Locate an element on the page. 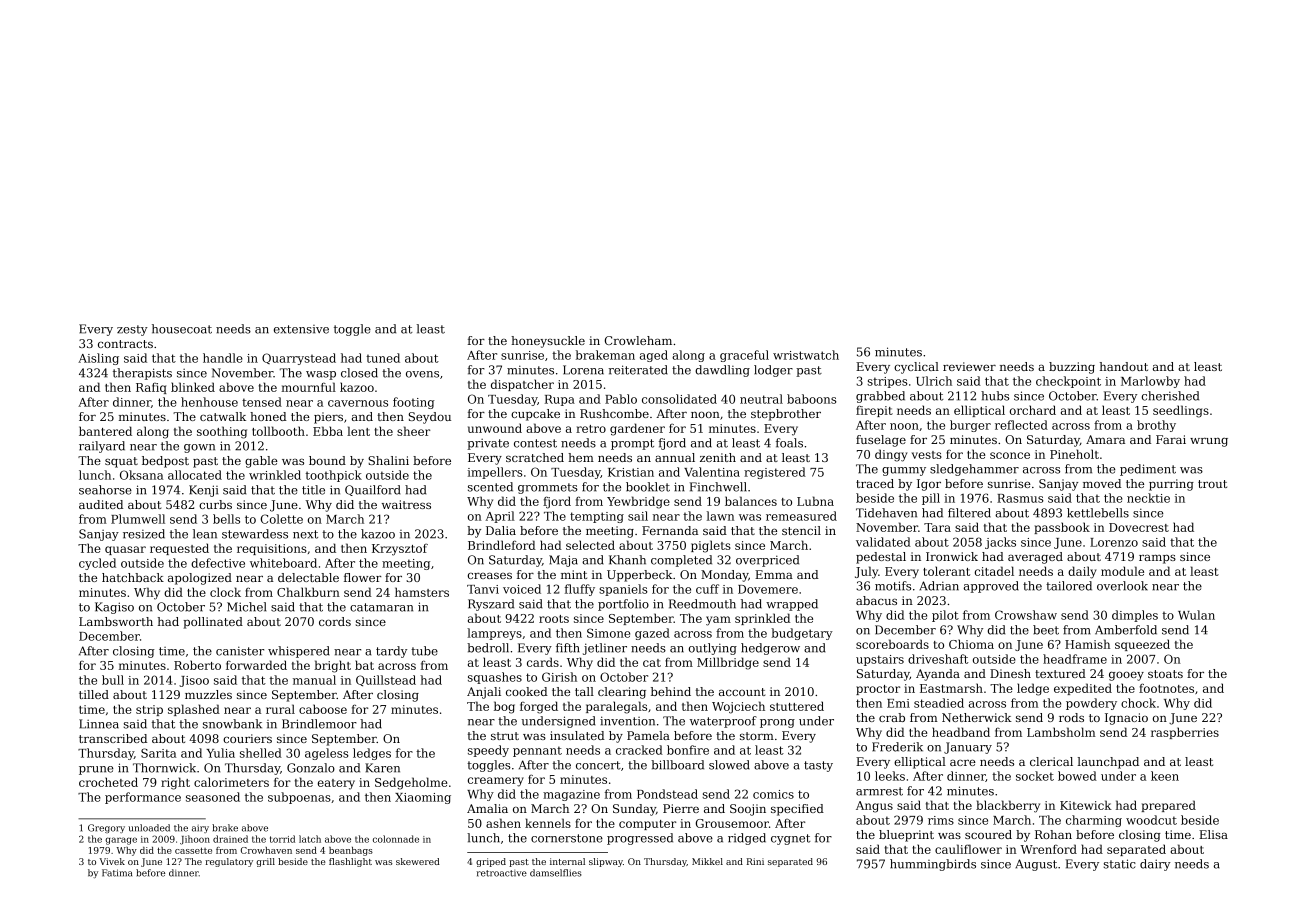  Lubna is located at coordinates (815, 501).
